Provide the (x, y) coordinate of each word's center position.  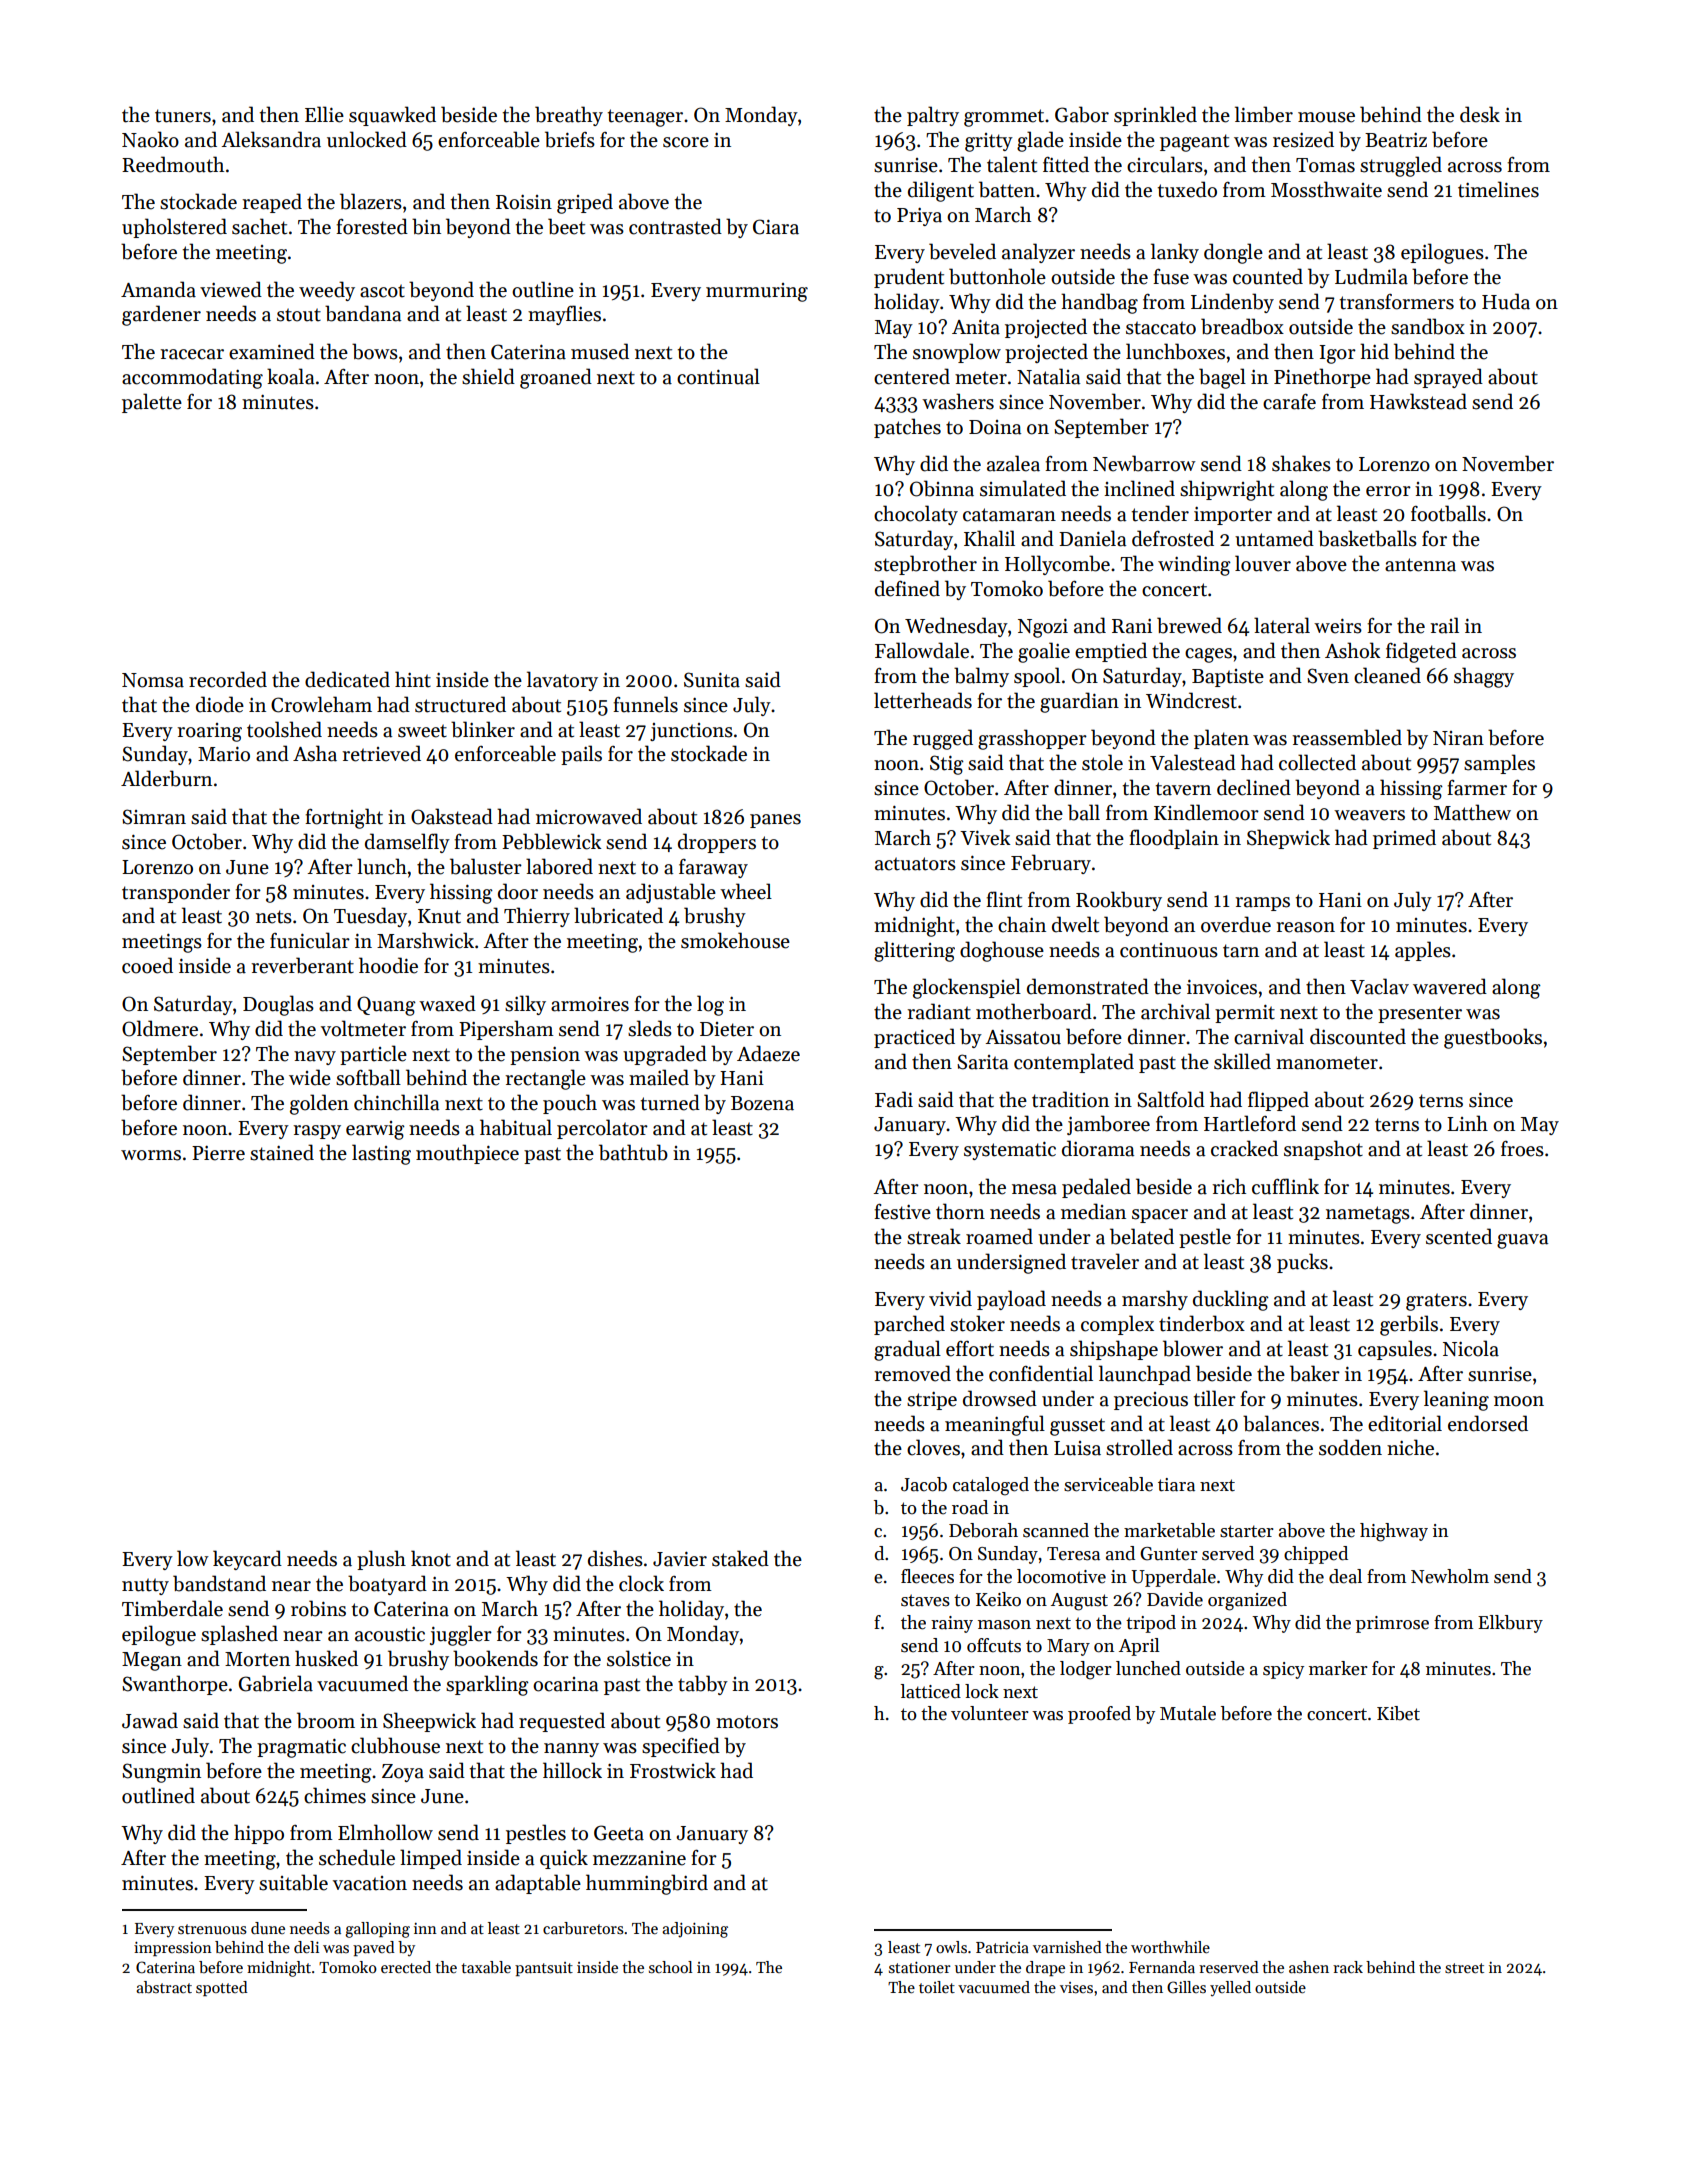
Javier (680, 1559)
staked (740, 1558)
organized (1247, 1601)
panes (775, 821)
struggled (1401, 166)
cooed (147, 965)
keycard (247, 1560)
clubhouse (395, 1745)
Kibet (1398, 1713)
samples (1499, 764)
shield (488, 376)
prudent (909, 278)
